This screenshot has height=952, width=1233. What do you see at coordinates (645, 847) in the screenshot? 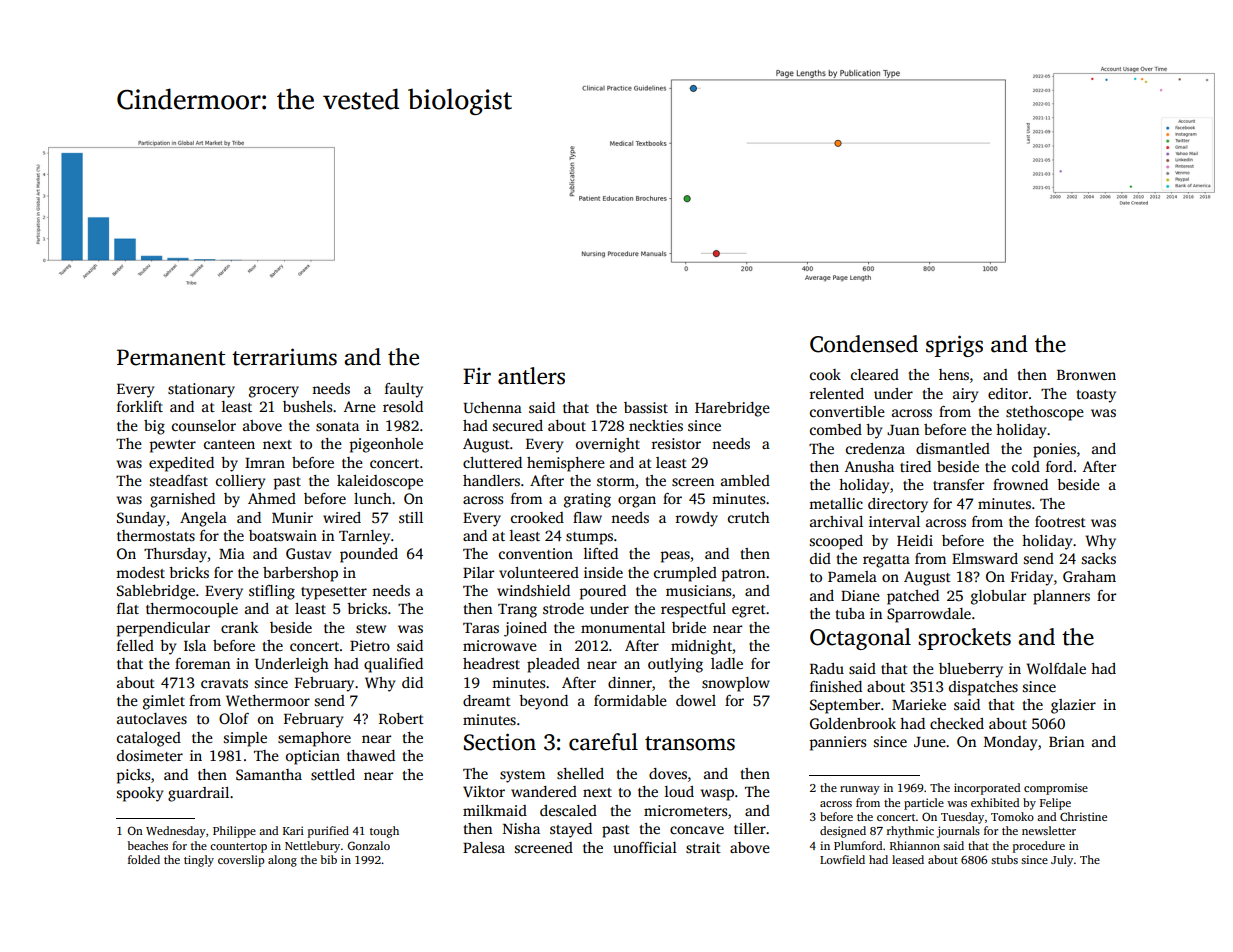
I see `unofficial` at bounding box center [645, 847].
